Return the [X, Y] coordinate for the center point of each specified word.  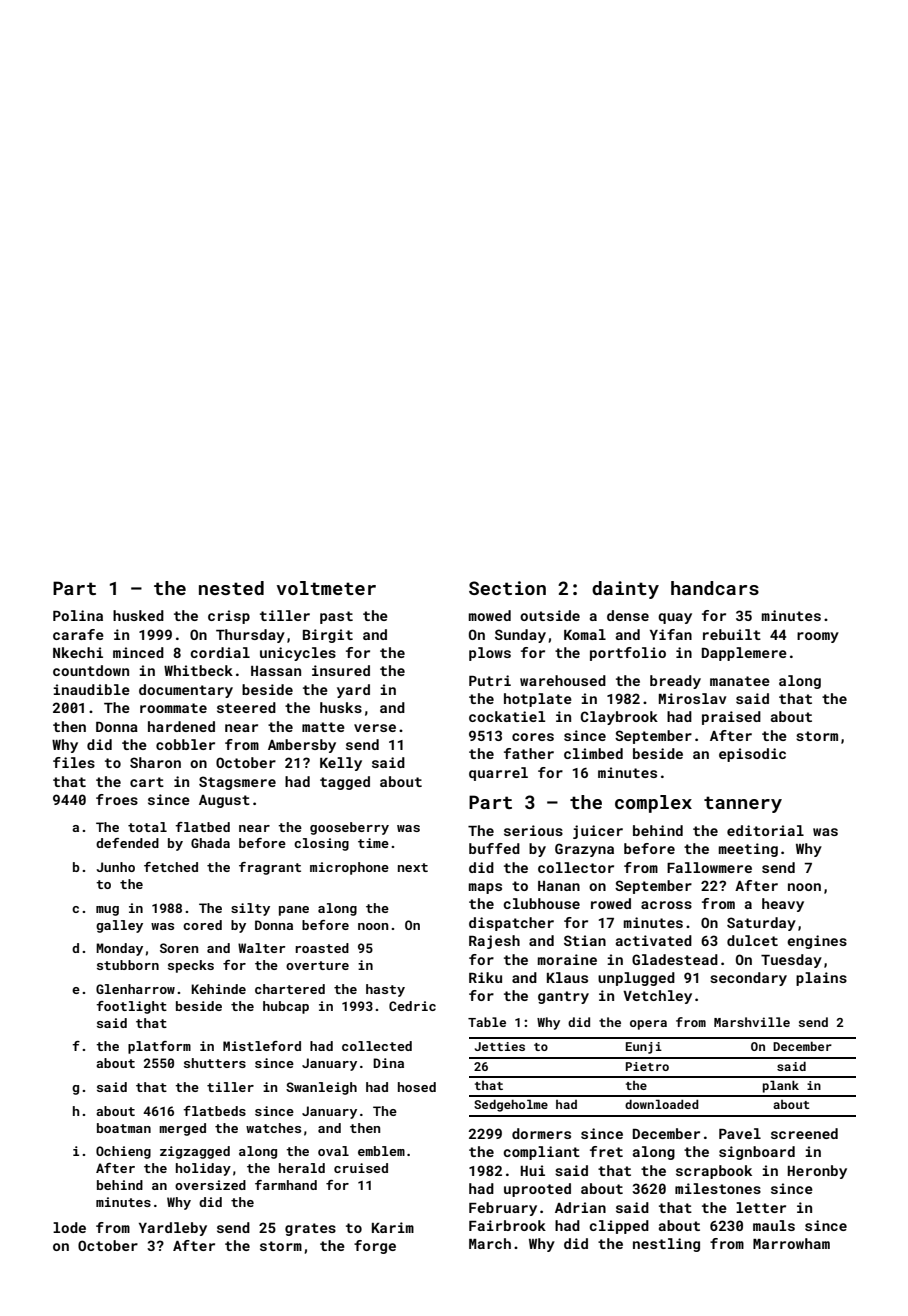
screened [804, 1133]
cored [202, 925]
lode [69, 1227]
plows [490, 654]
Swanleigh [321, 1088]
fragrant [270, 868]
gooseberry [349, 828]
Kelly [341, 764]
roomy [818, 637]
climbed [593, 753]
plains [821, 979]
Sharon [155, 762]
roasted [322, 948]
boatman [124, 1128]
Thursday [250, 636]
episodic [752, 755]
